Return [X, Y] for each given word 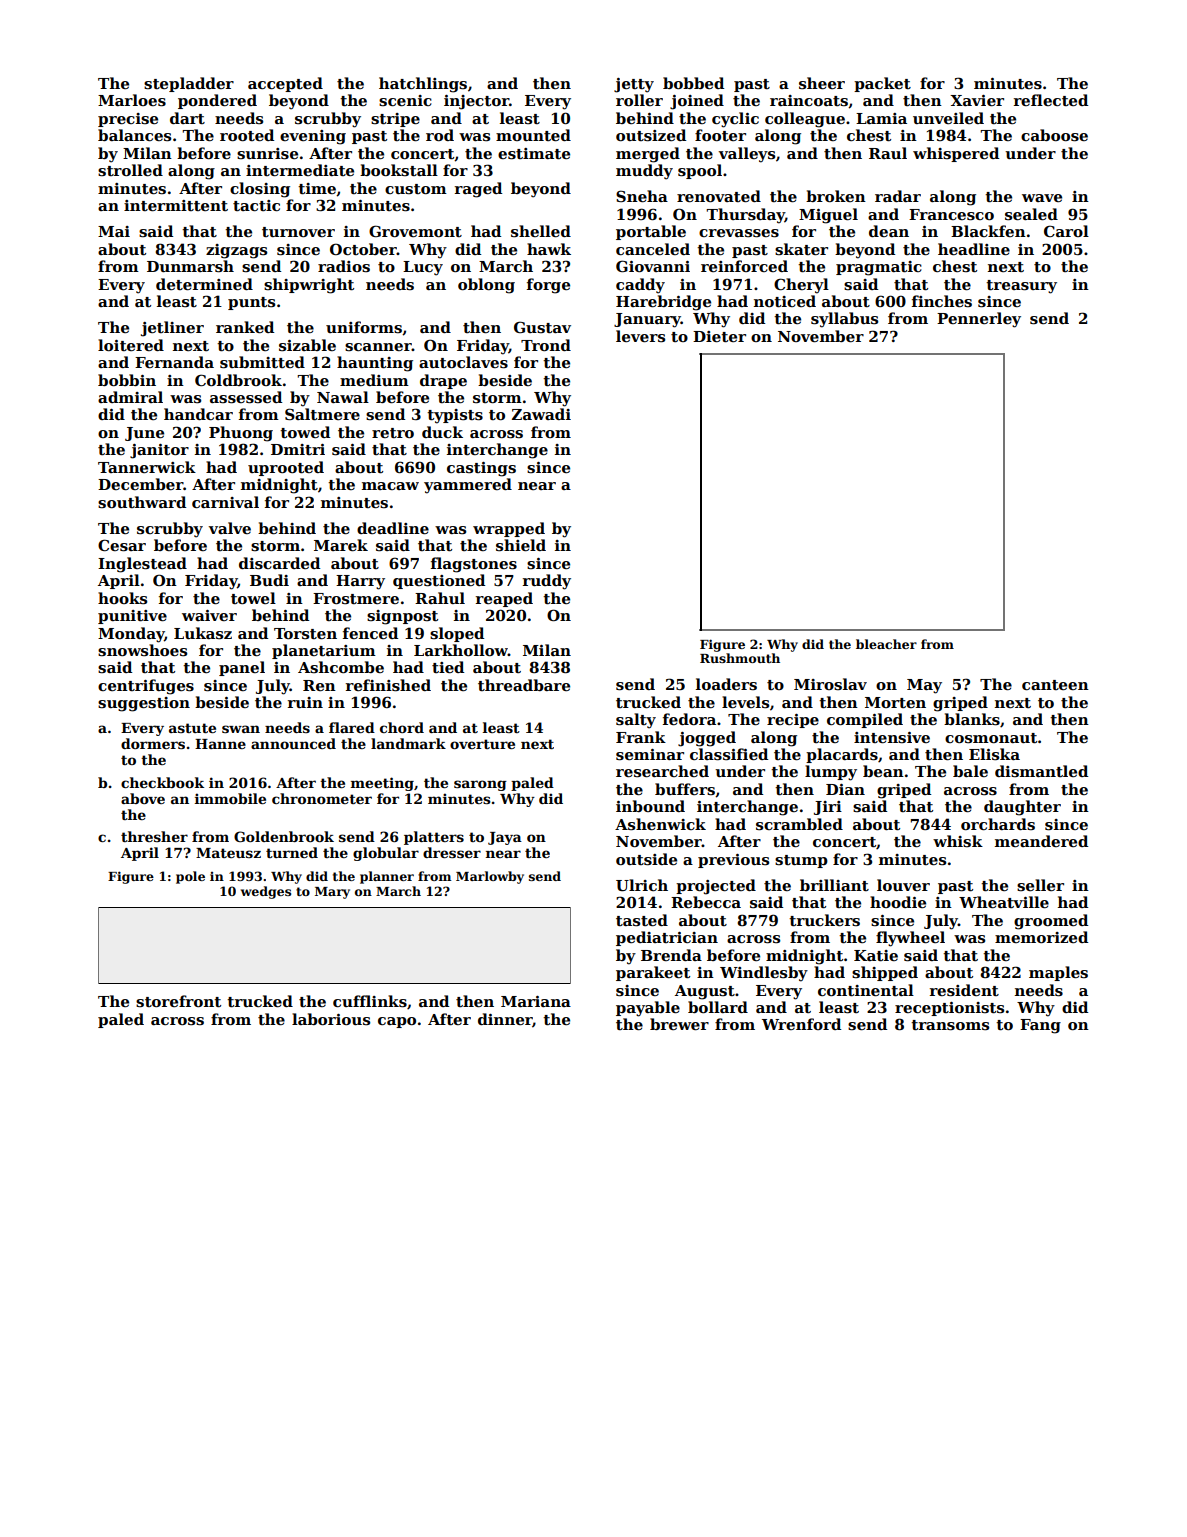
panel [242, 668]
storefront [178, 1001]
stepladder [189, 84]
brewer [679, 1024]
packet [882, 84]
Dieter [719, 336]
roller [639, 100]
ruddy [547, 582]
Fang [1040, 1026]
